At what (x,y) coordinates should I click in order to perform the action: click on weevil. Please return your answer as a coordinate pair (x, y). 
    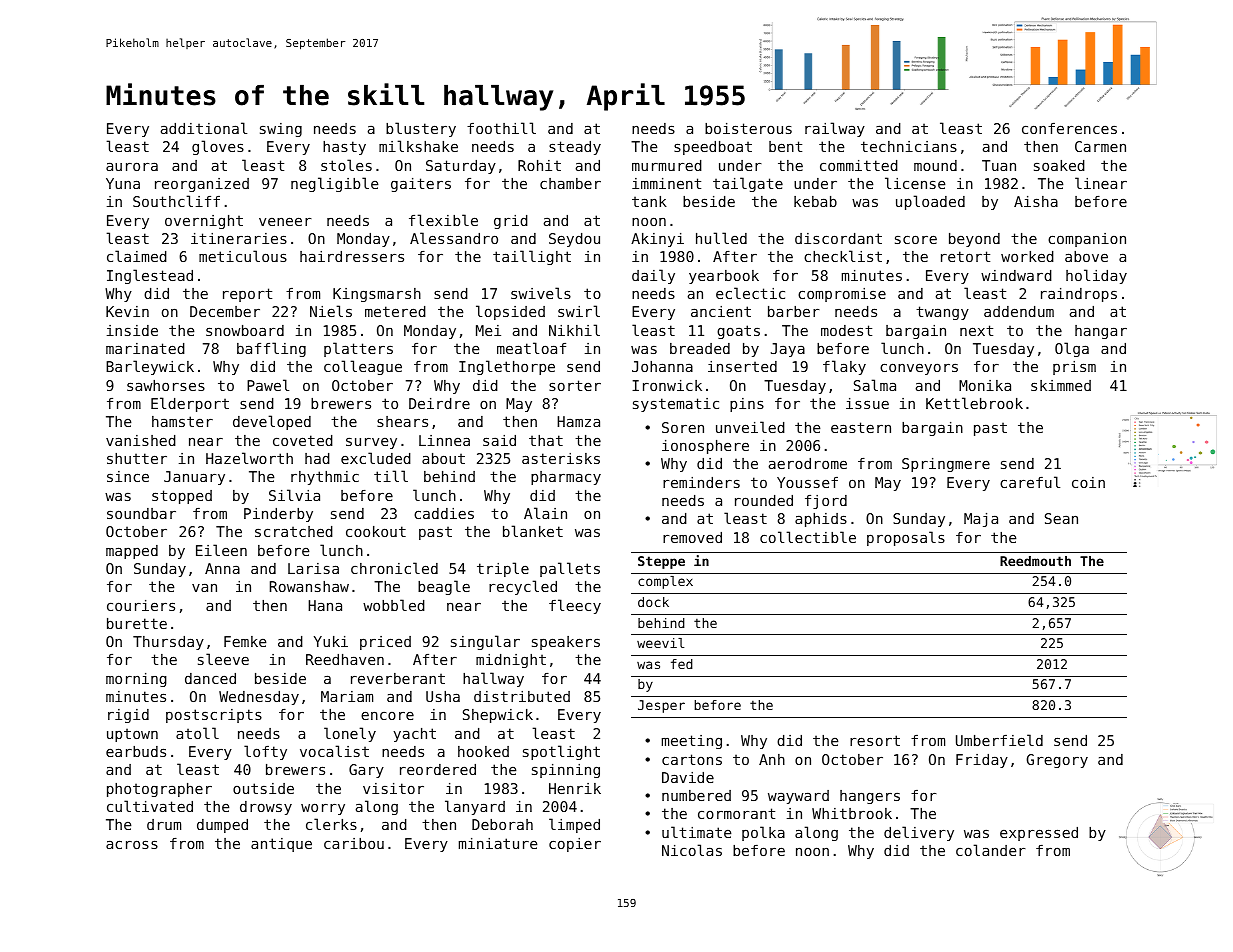
    Looking at the image, I should click on (660, 643).
